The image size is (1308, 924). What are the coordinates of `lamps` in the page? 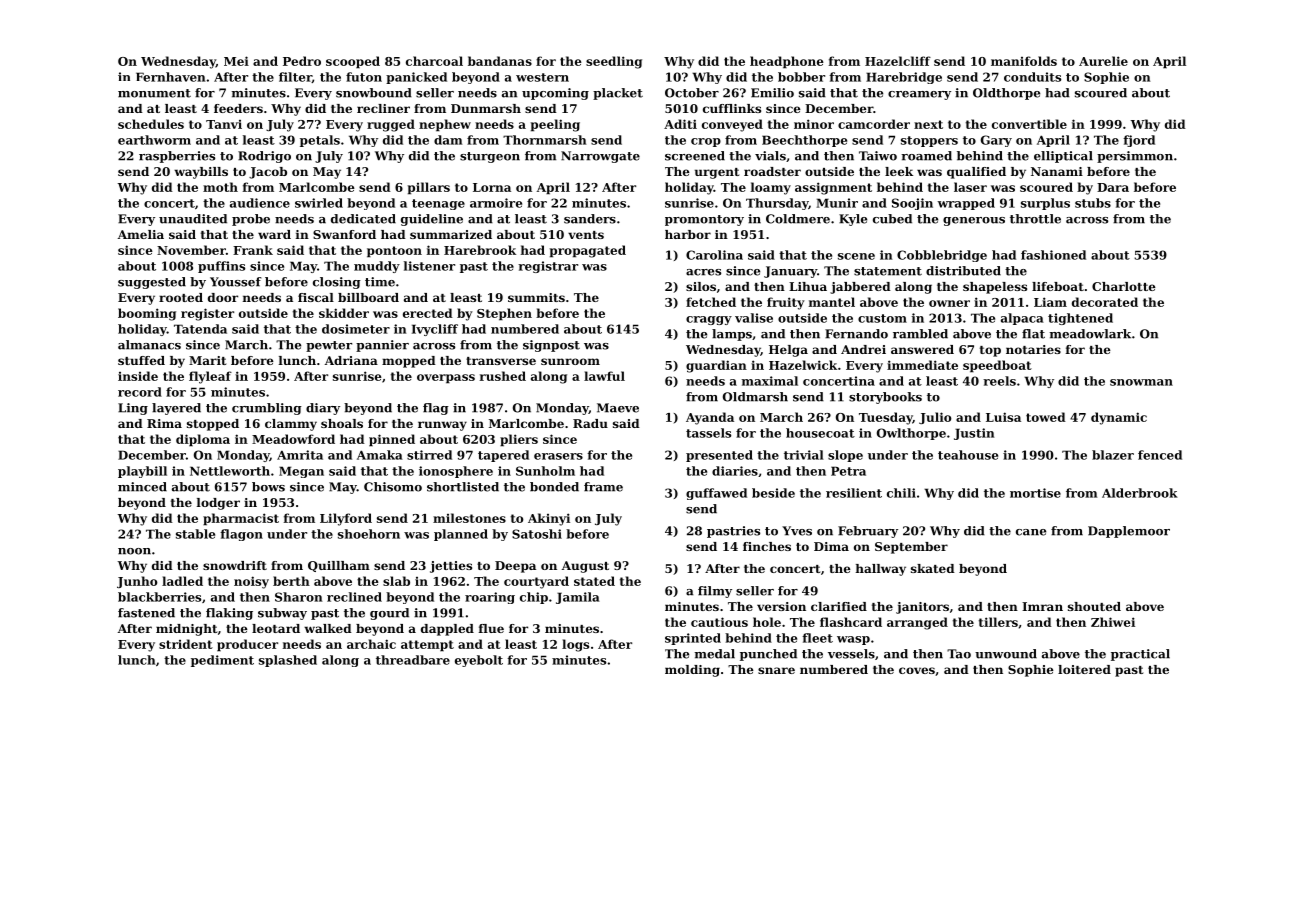 It's located at (732, 335).
